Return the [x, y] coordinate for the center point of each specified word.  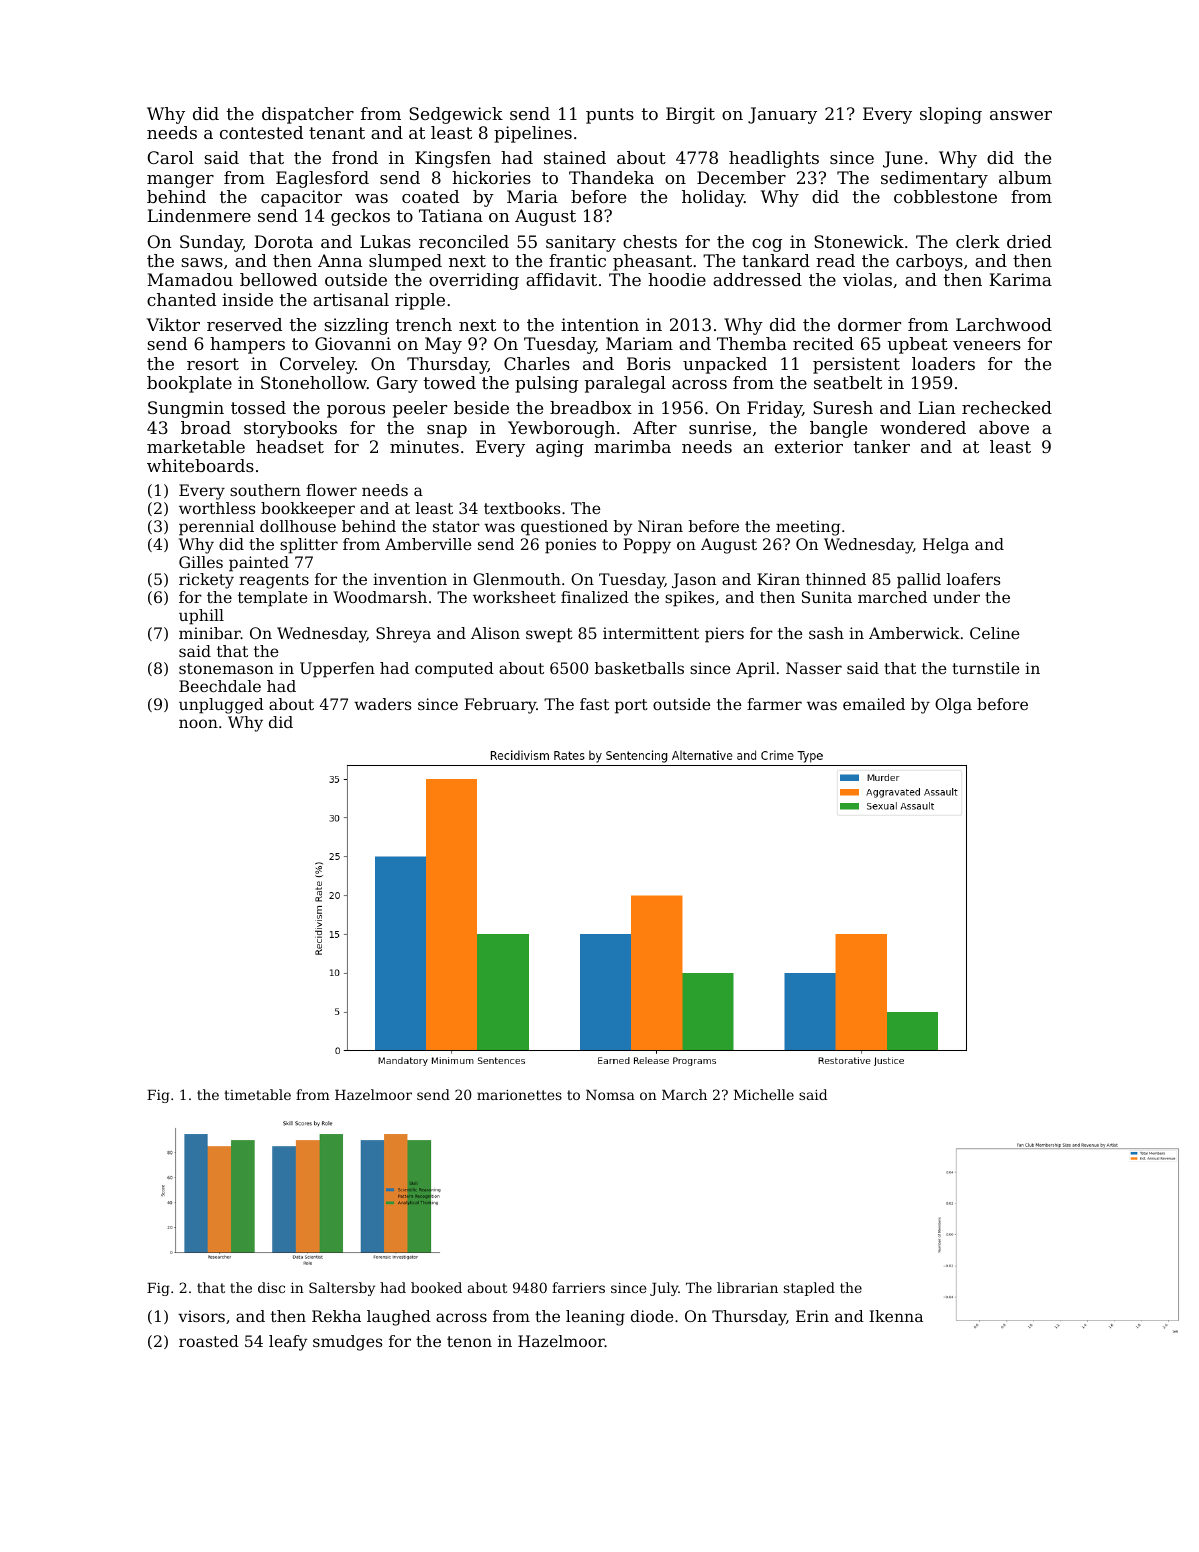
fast [594, 704]
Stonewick [859, 241]
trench [424, 324]
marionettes [519, 1095]
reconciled [464, 241]
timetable [257, 1094]
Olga [953, 706]
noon [198, 723]
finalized [595, 597]
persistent [856, 365]
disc [271, 1287]
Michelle [764, 1094]
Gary [397, 384]
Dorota [283, 241]
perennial [216, 528]
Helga [946, 546]
